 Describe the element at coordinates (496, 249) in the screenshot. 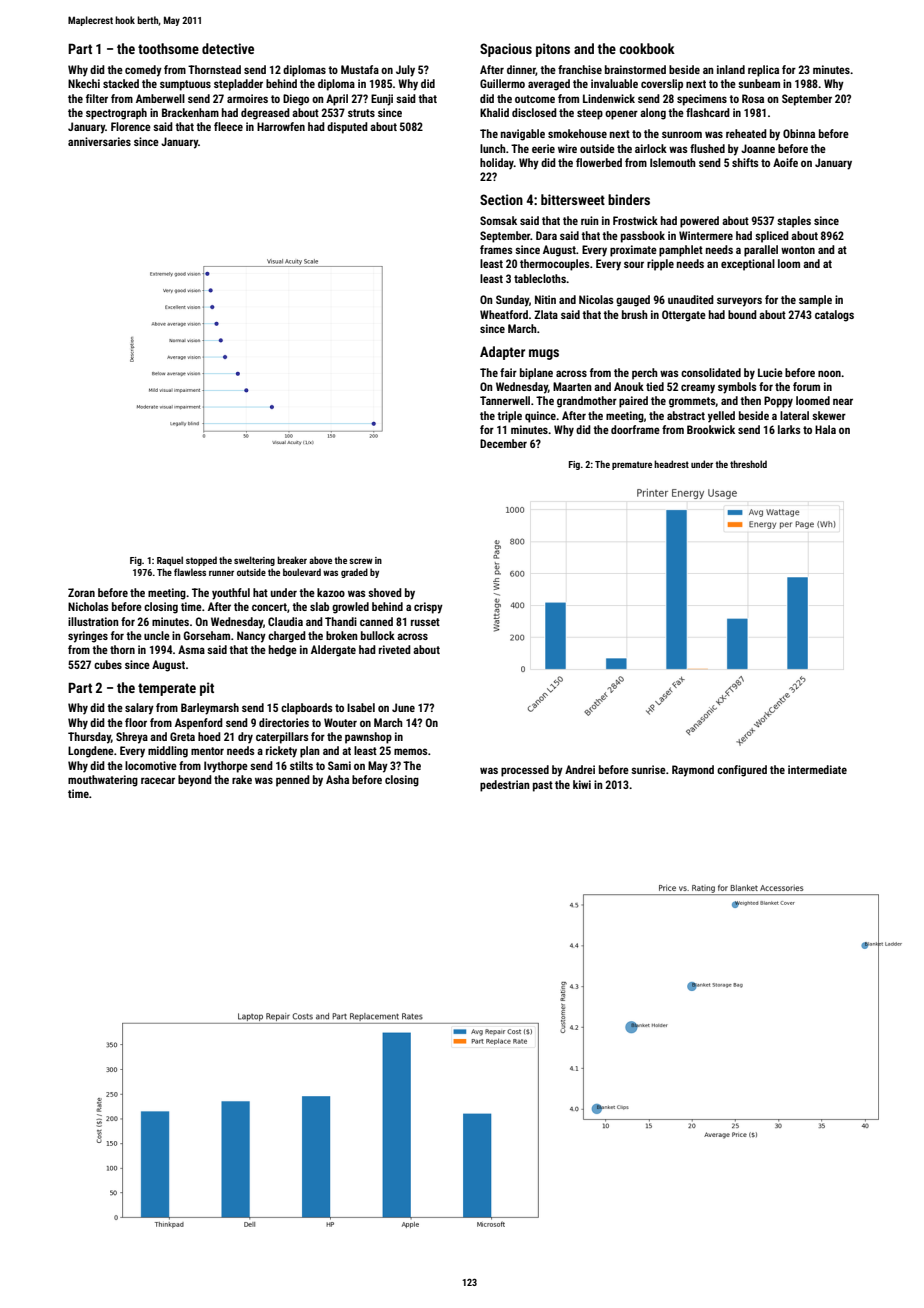

I see `frames` at that location.
